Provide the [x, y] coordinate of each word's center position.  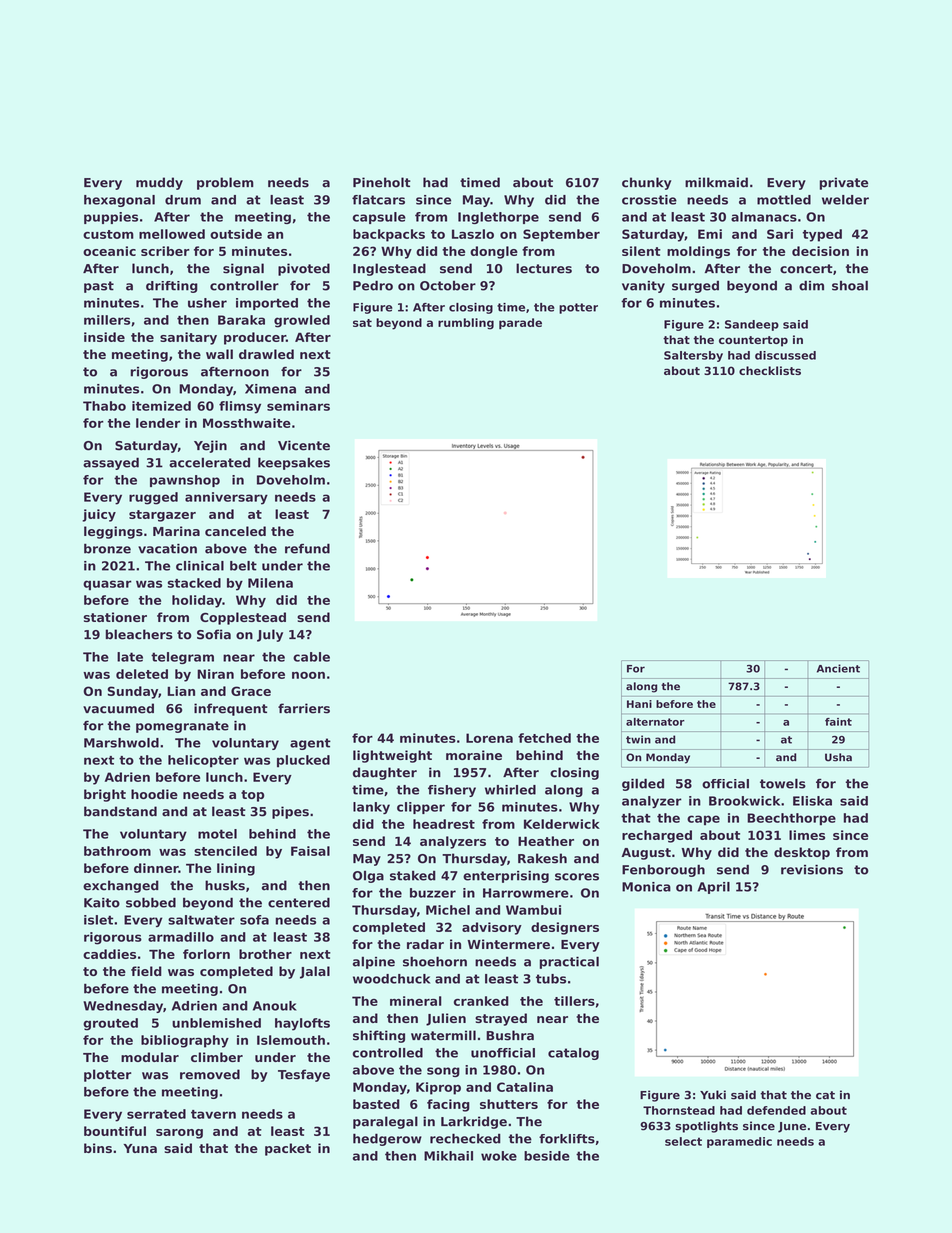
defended [776, 1110]
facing [448, 1105]
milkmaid [716, 182]
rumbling [466, 324]
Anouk [275, 1006]
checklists [770, 370]
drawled [266, 354]
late [130, 657]
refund [307, 548]
